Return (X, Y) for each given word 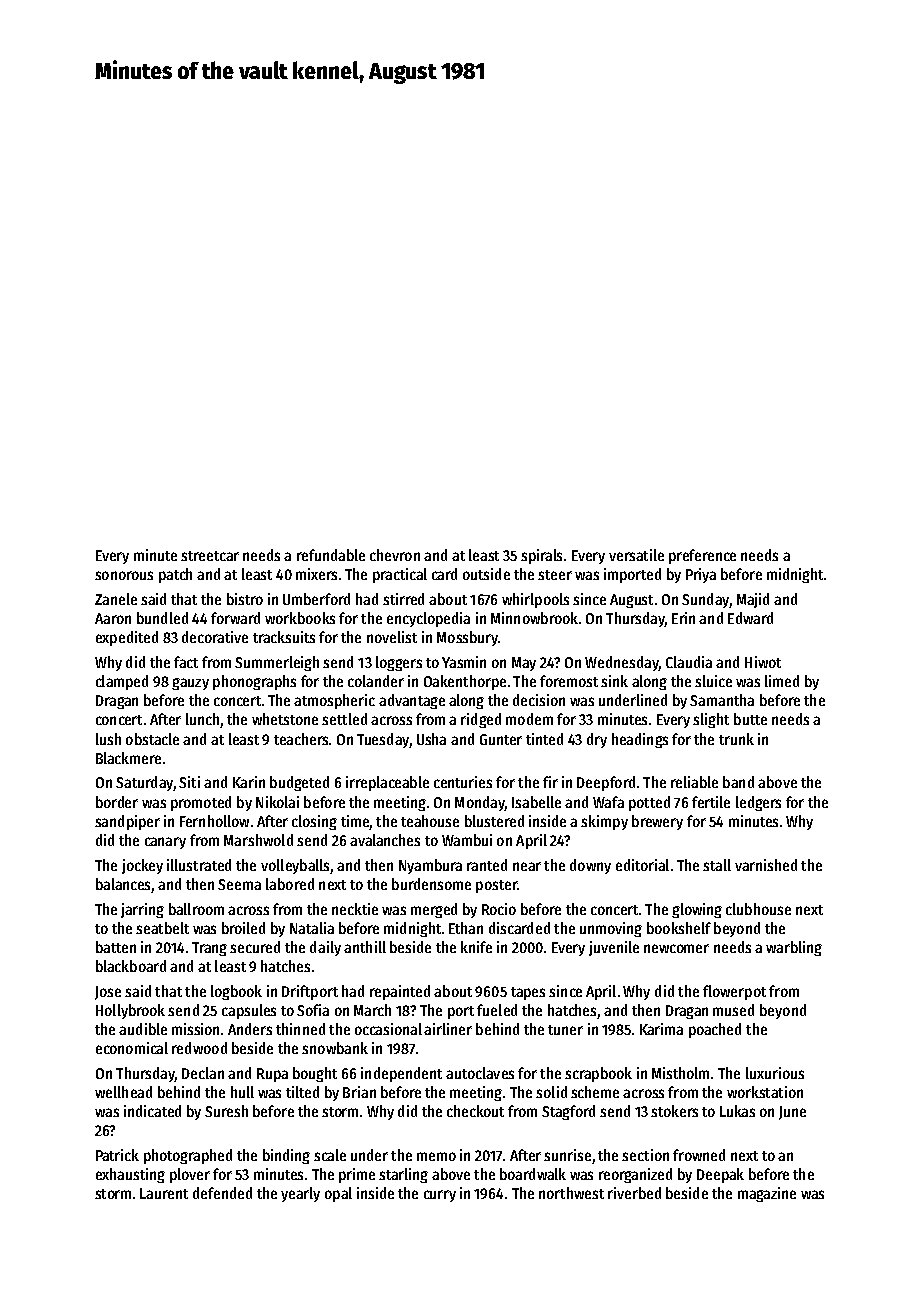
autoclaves (480, 1073)
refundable (331, 555)
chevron (395, 555)
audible (143, 1029)
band (738, 782)
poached (715, 1030)
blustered (494, 821)
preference (702, 556)
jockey (142, 866)
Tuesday (383, 740)
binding (286, 1156)
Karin (249, 782)
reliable (694, 782)
